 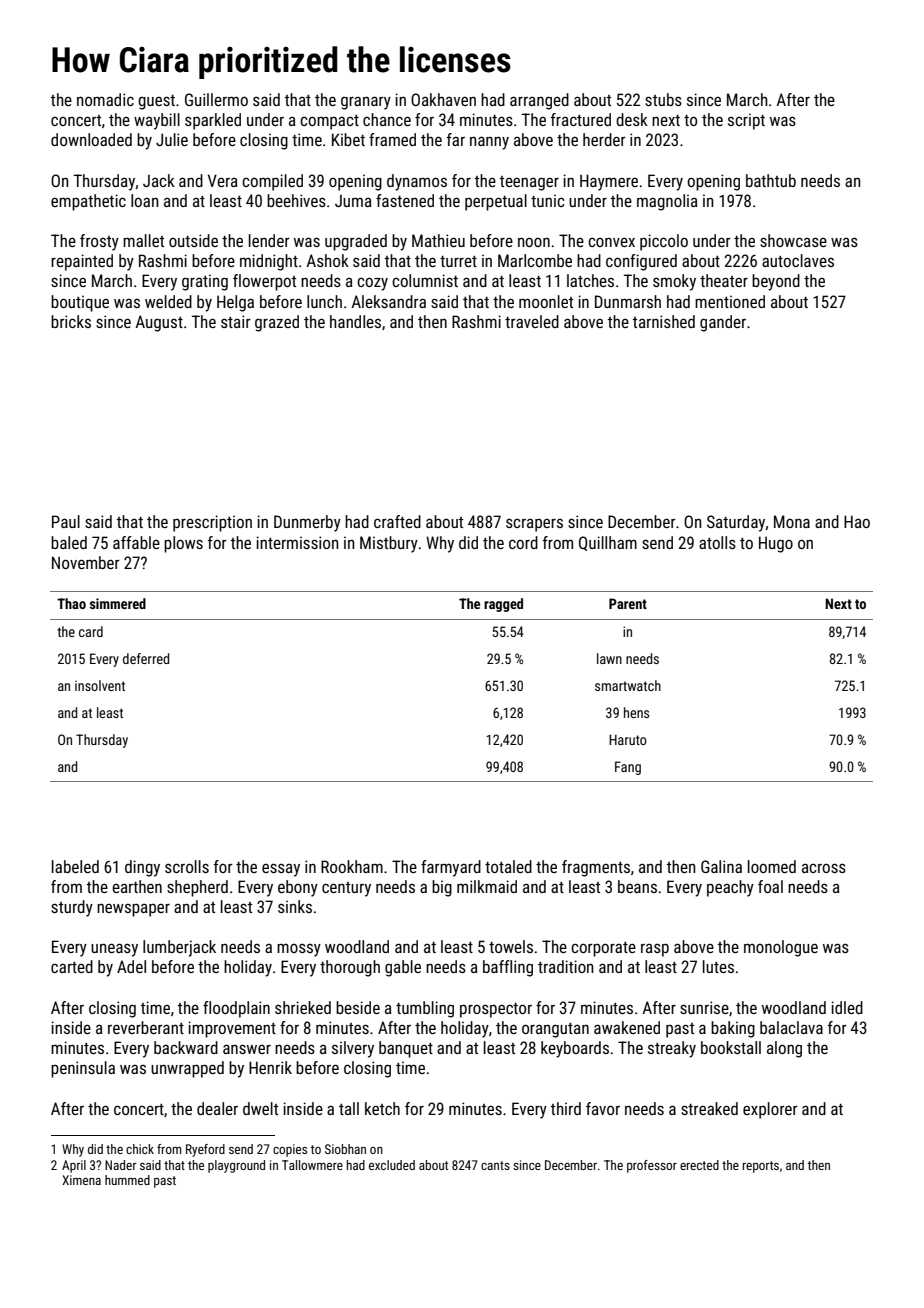 What do you see at coordinates (100, 685) in the screenshot?
I see `insolvent` at bounding box center [100, 685].
